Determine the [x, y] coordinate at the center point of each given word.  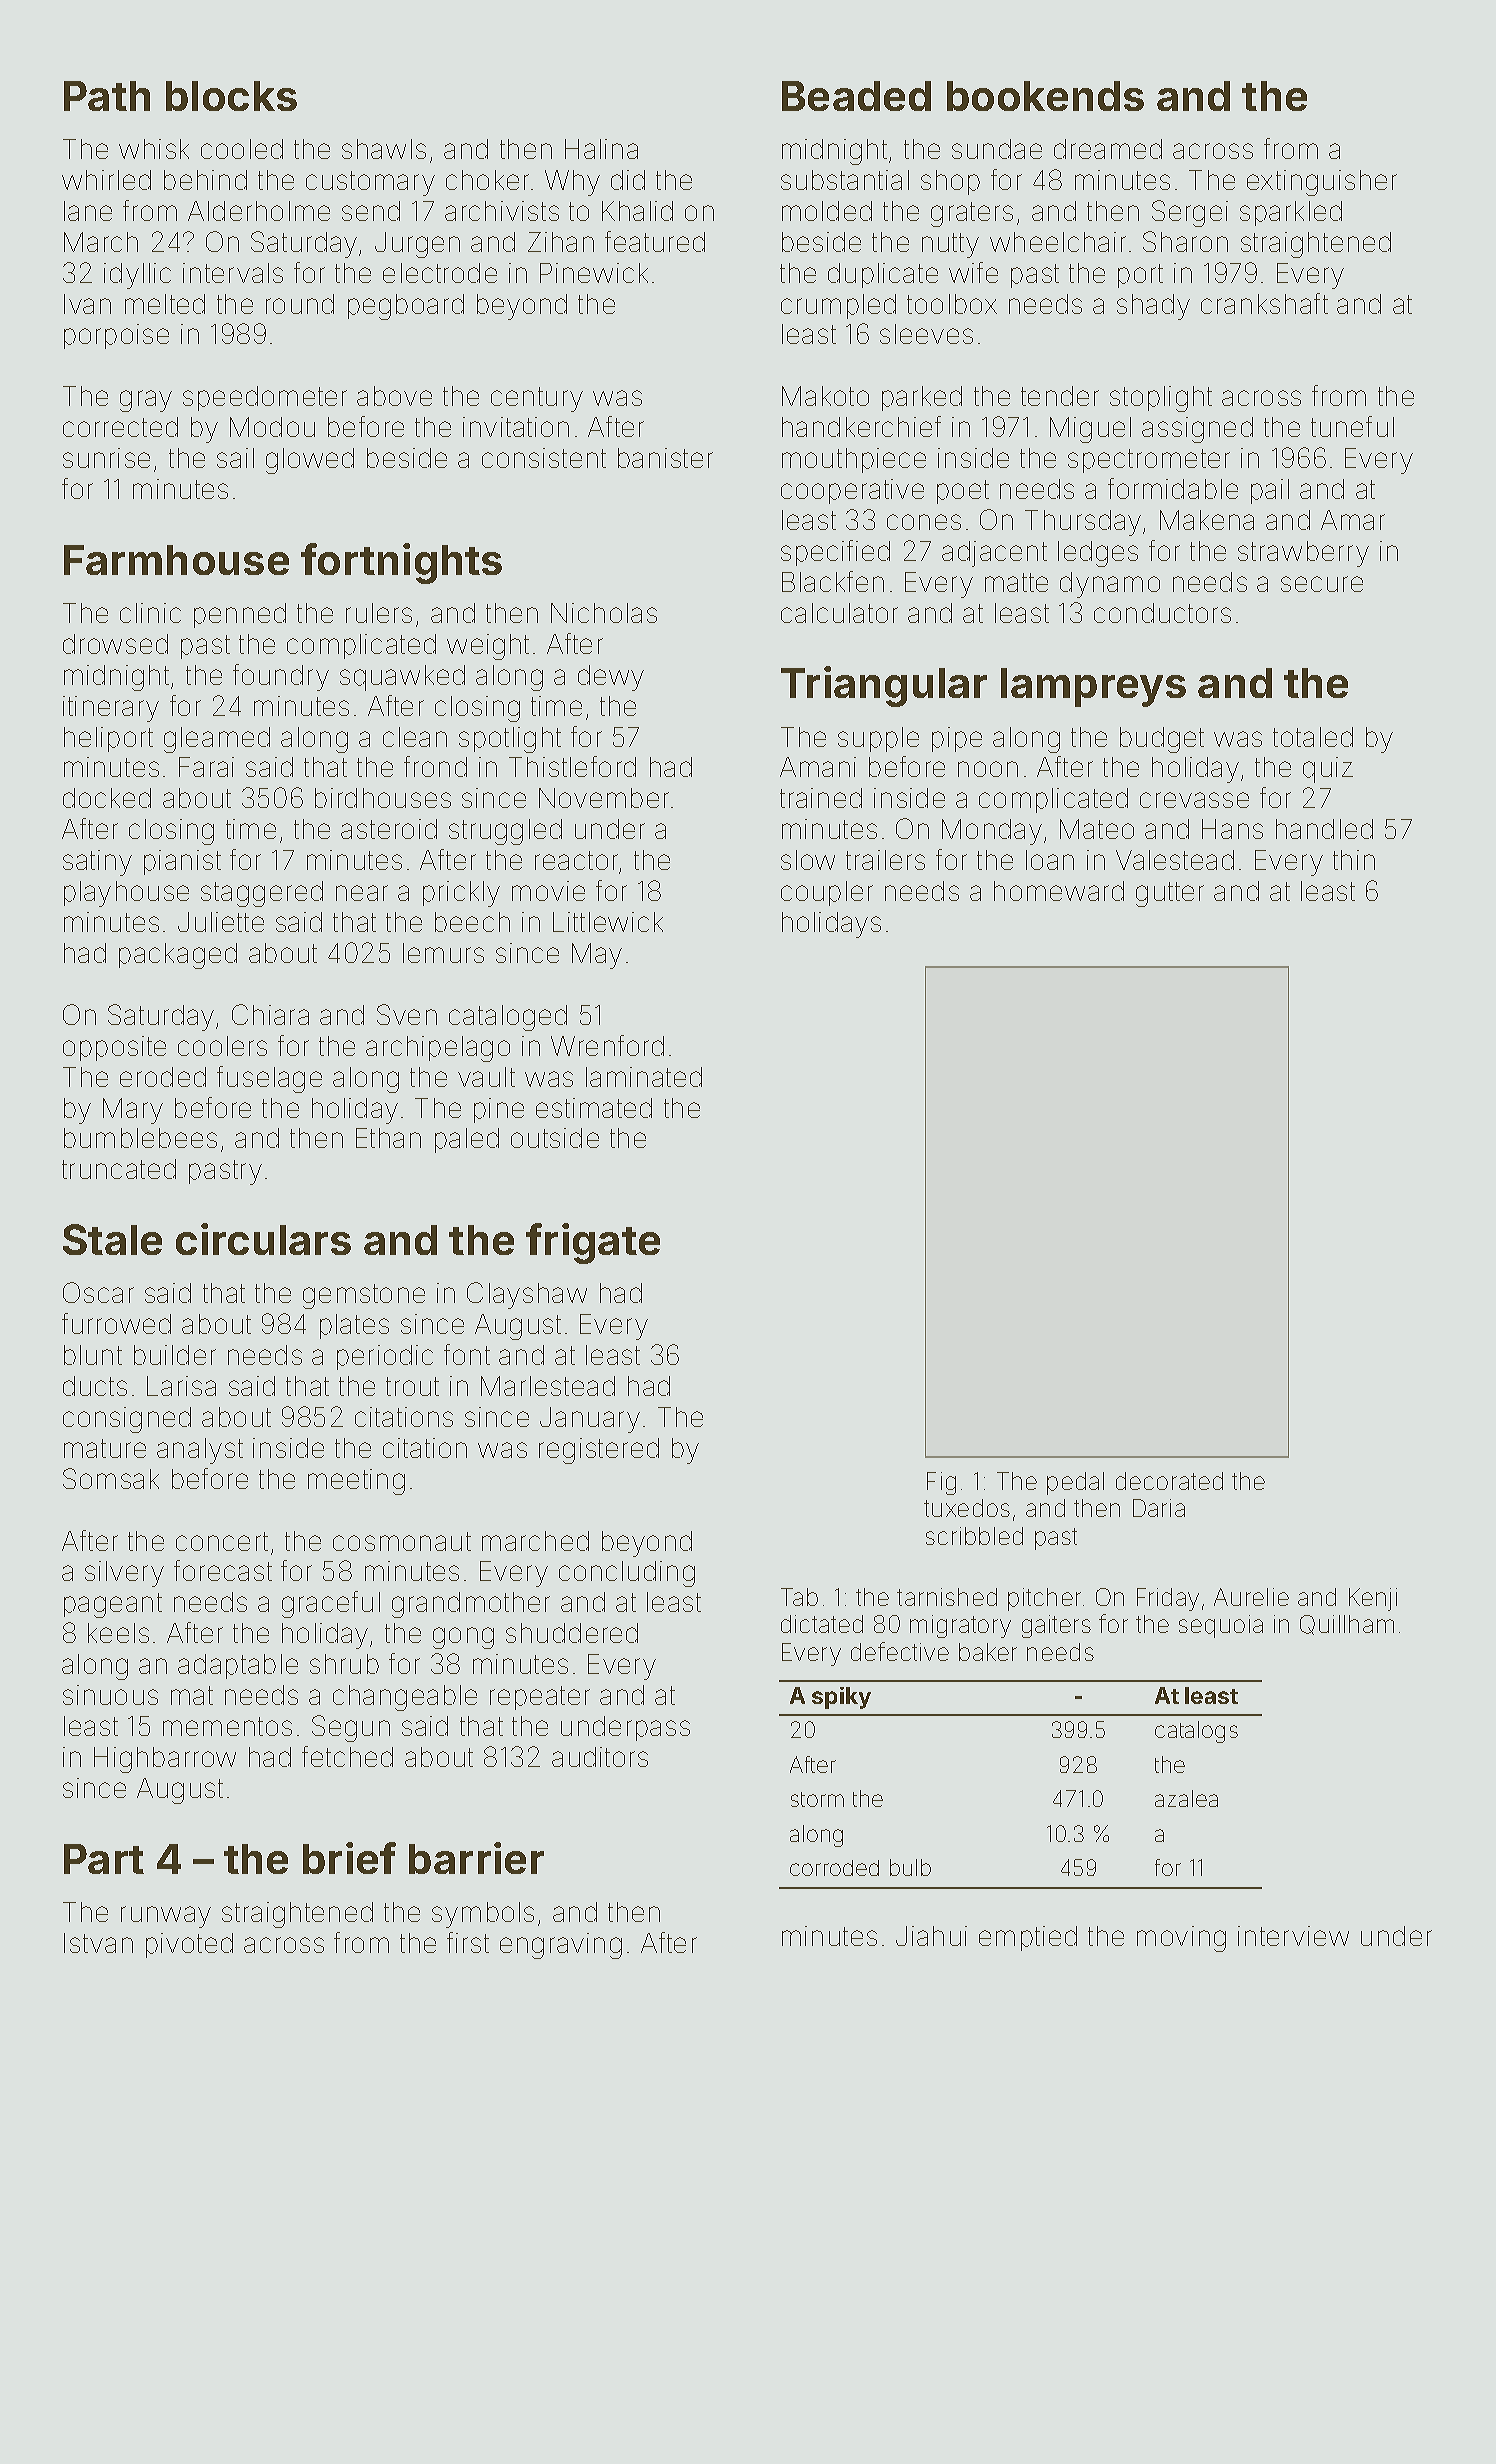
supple [878, 739]
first [468, 1942]
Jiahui [931, 1936]
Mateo [1097, 829]
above [394, 396]
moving [1181, 1939]
